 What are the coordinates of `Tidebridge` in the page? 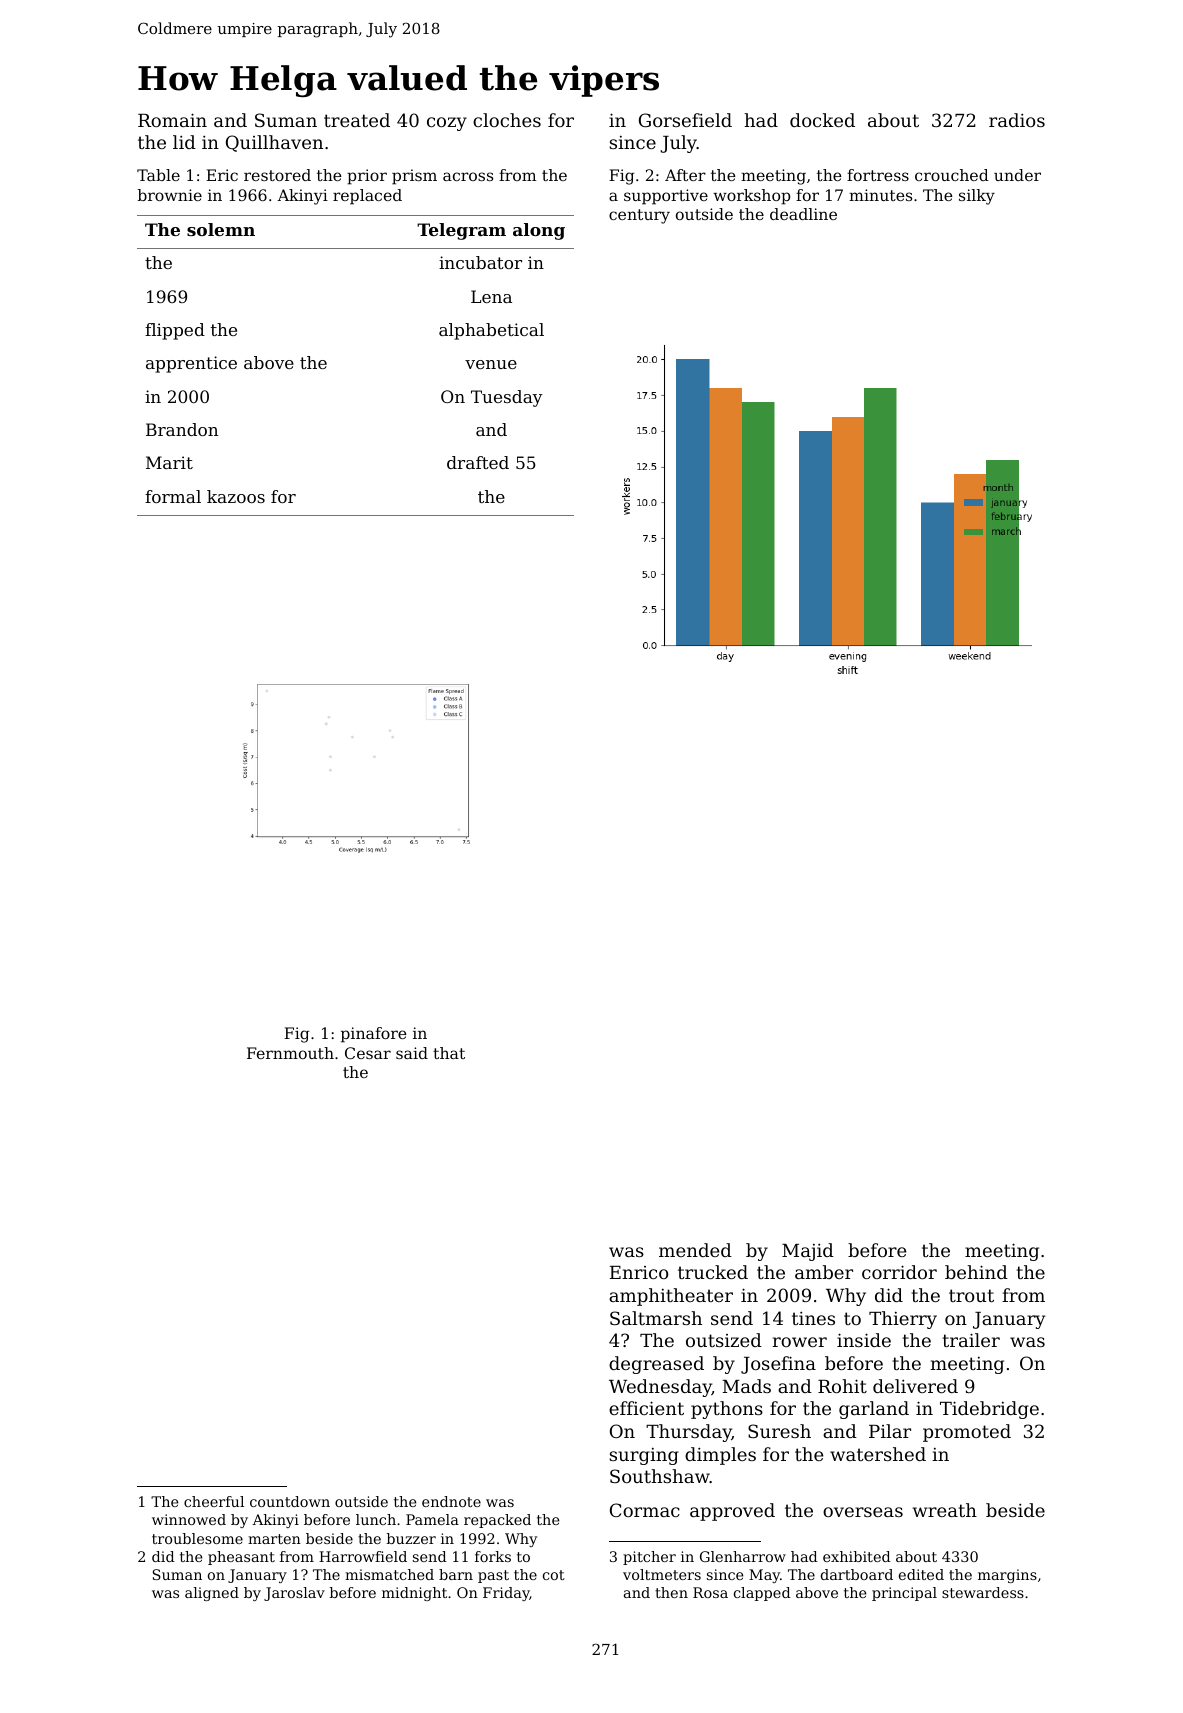 It's located at (989, 1410).
